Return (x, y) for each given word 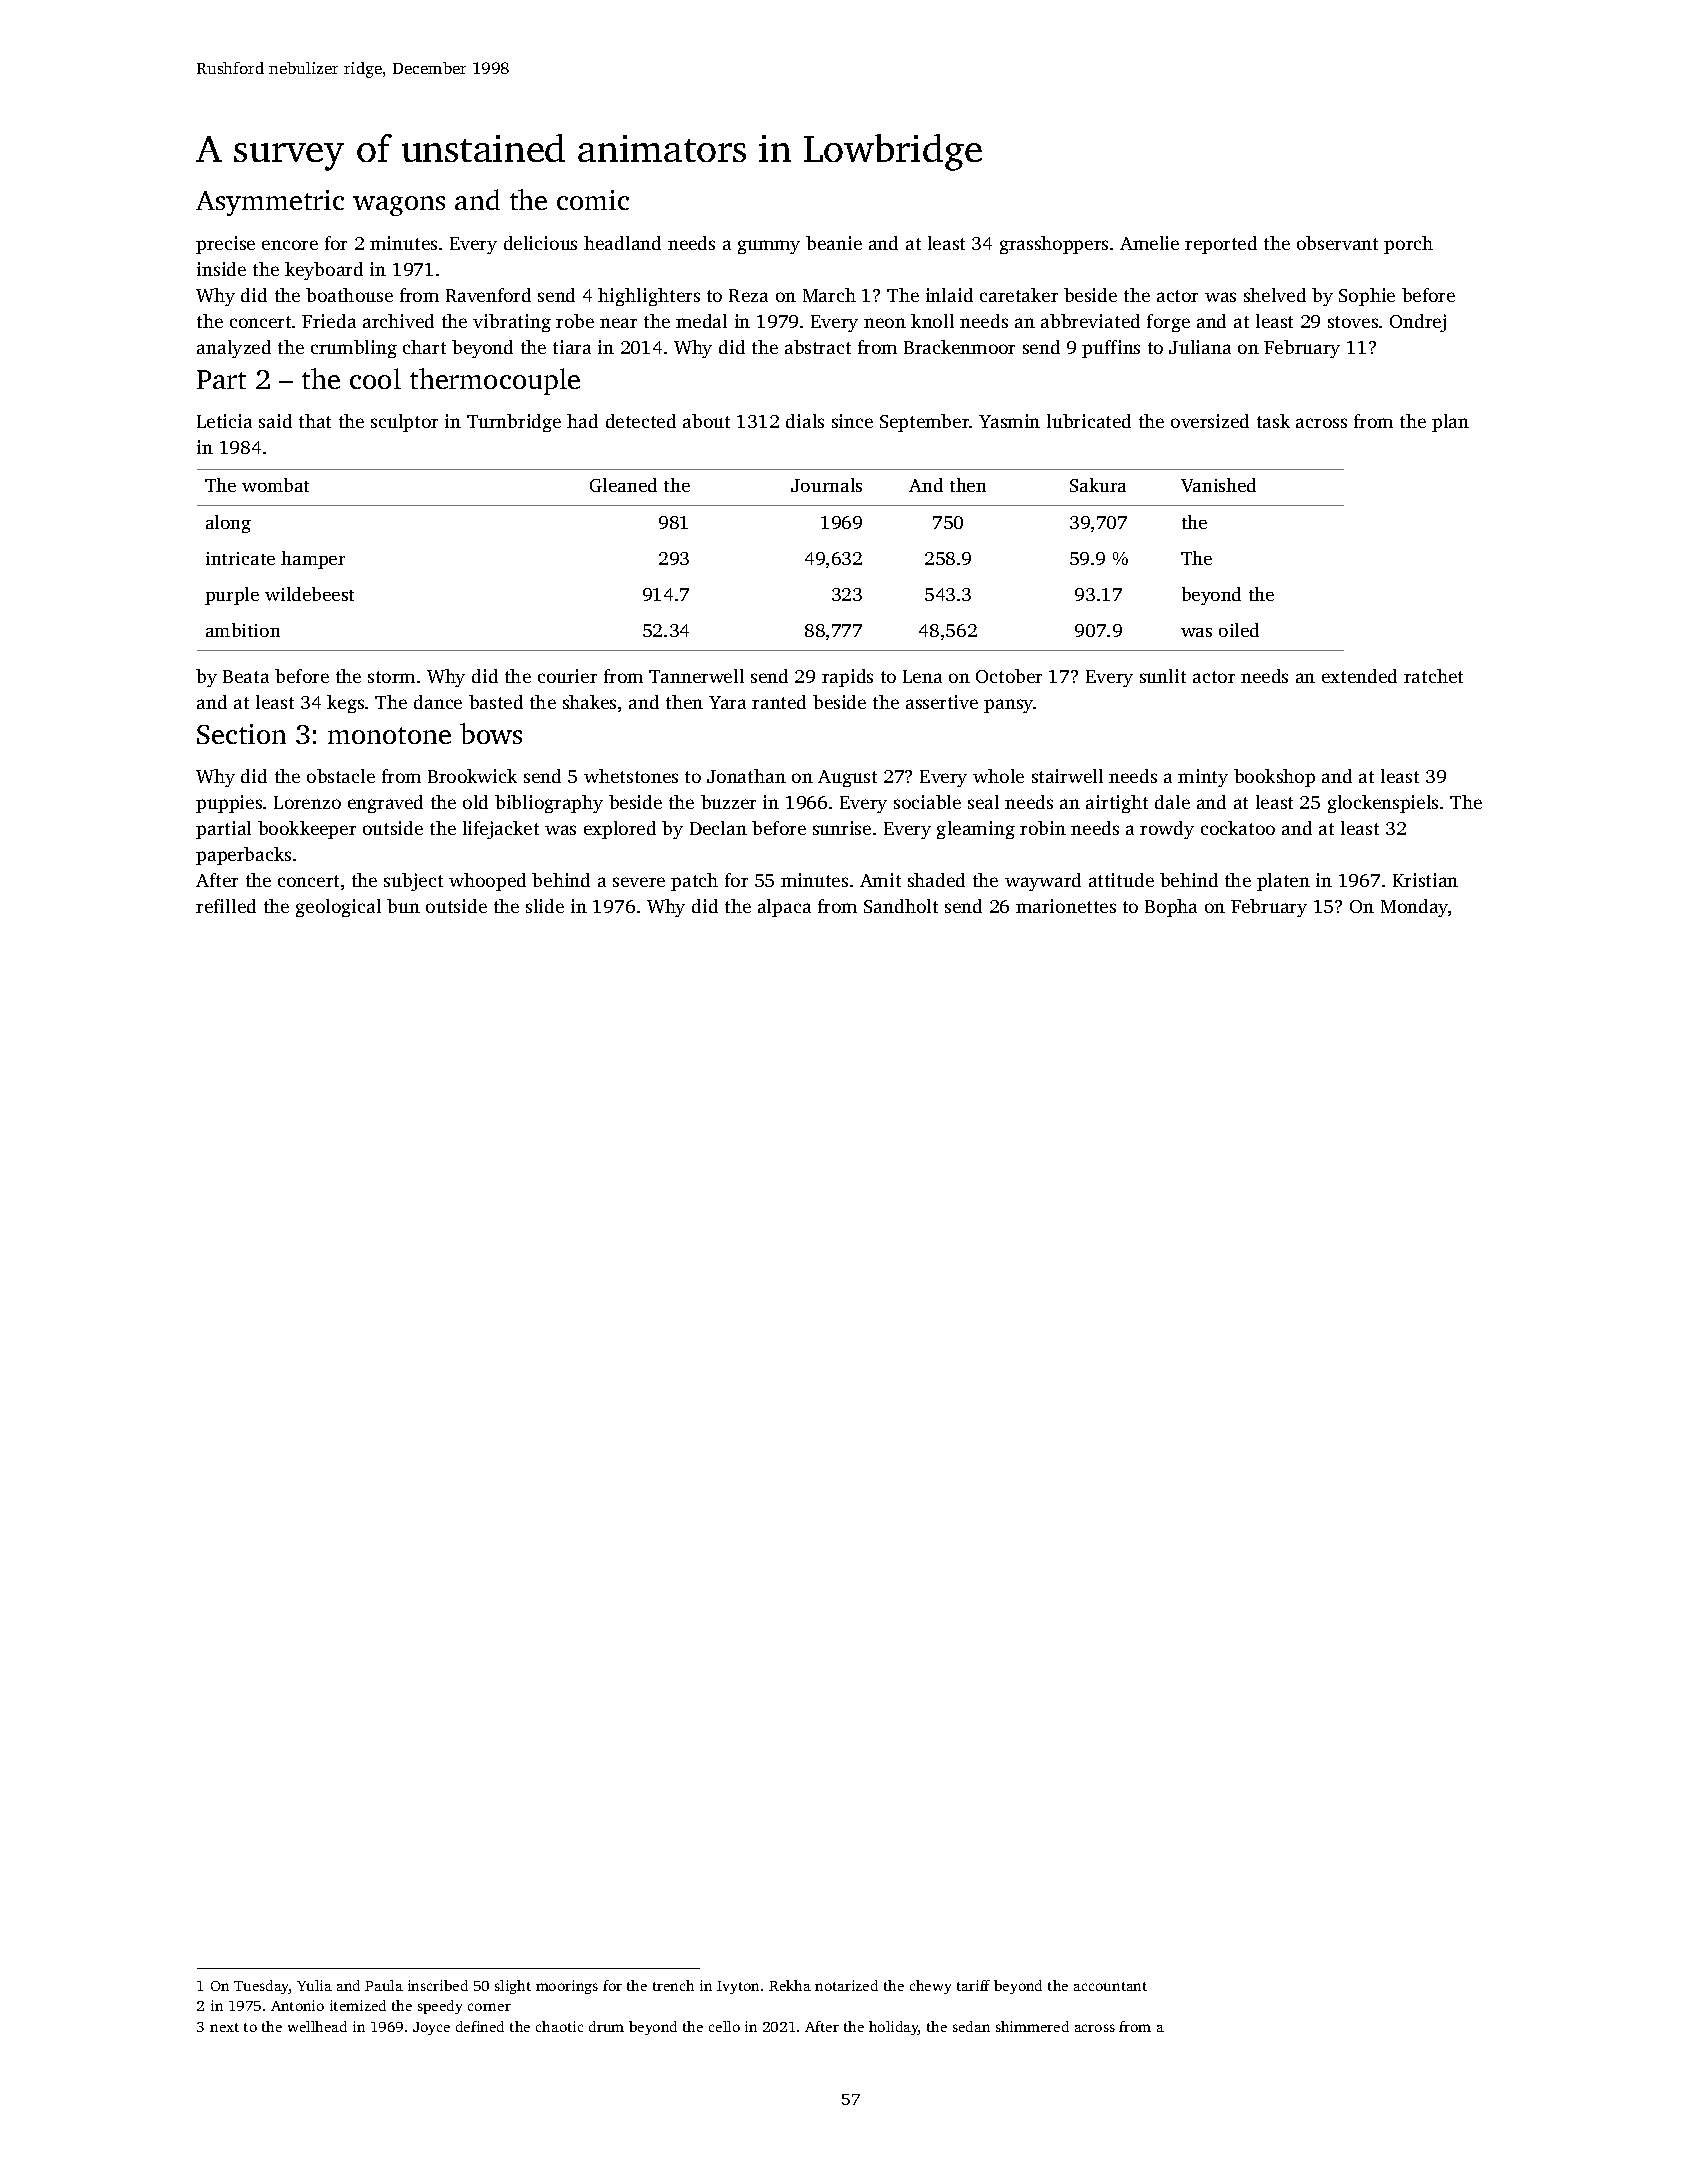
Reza (748, 295)
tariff (973, 1985)
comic (593, 200)
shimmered (1032, 2026)
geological (338, 908)
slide (545, 906)
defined (480, 2026)
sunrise (842, 828)
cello (724, 2026)
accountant (1110, 1986)
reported (1221, 245)
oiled (1239, 630)
